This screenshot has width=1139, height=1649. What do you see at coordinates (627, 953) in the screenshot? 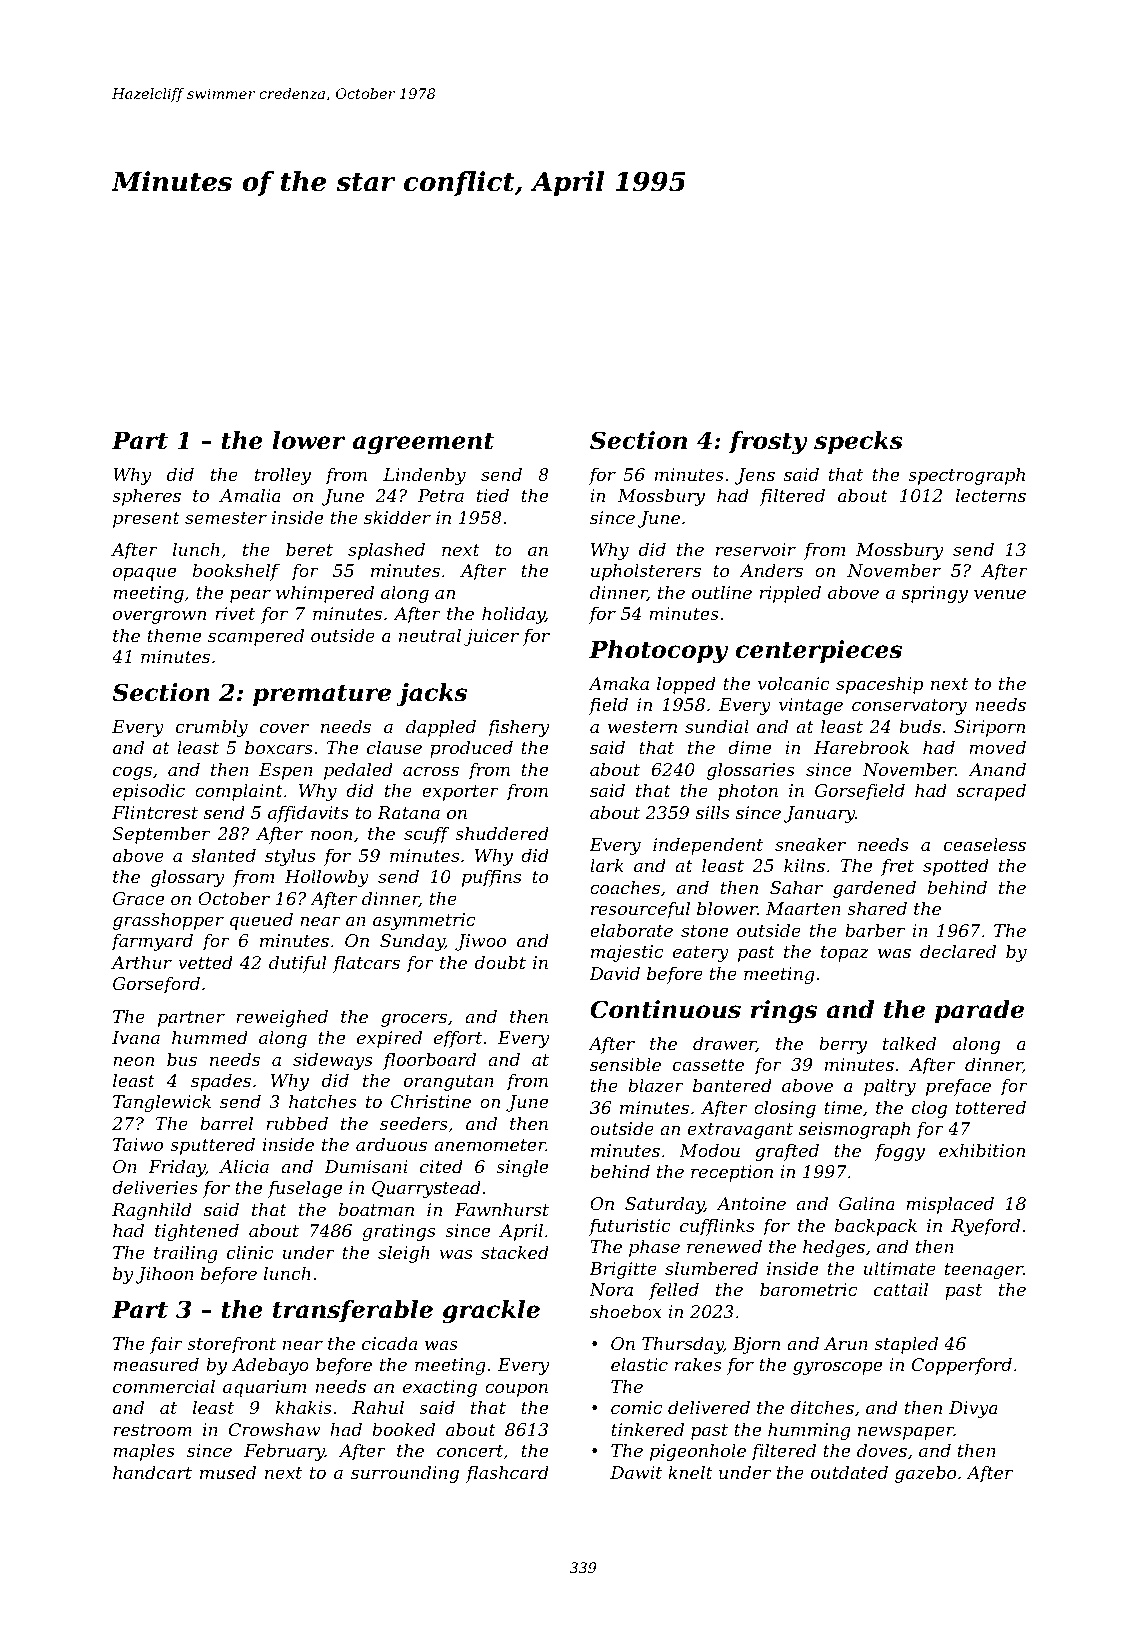
I see `majestic` at bounding box center [627, 953].
